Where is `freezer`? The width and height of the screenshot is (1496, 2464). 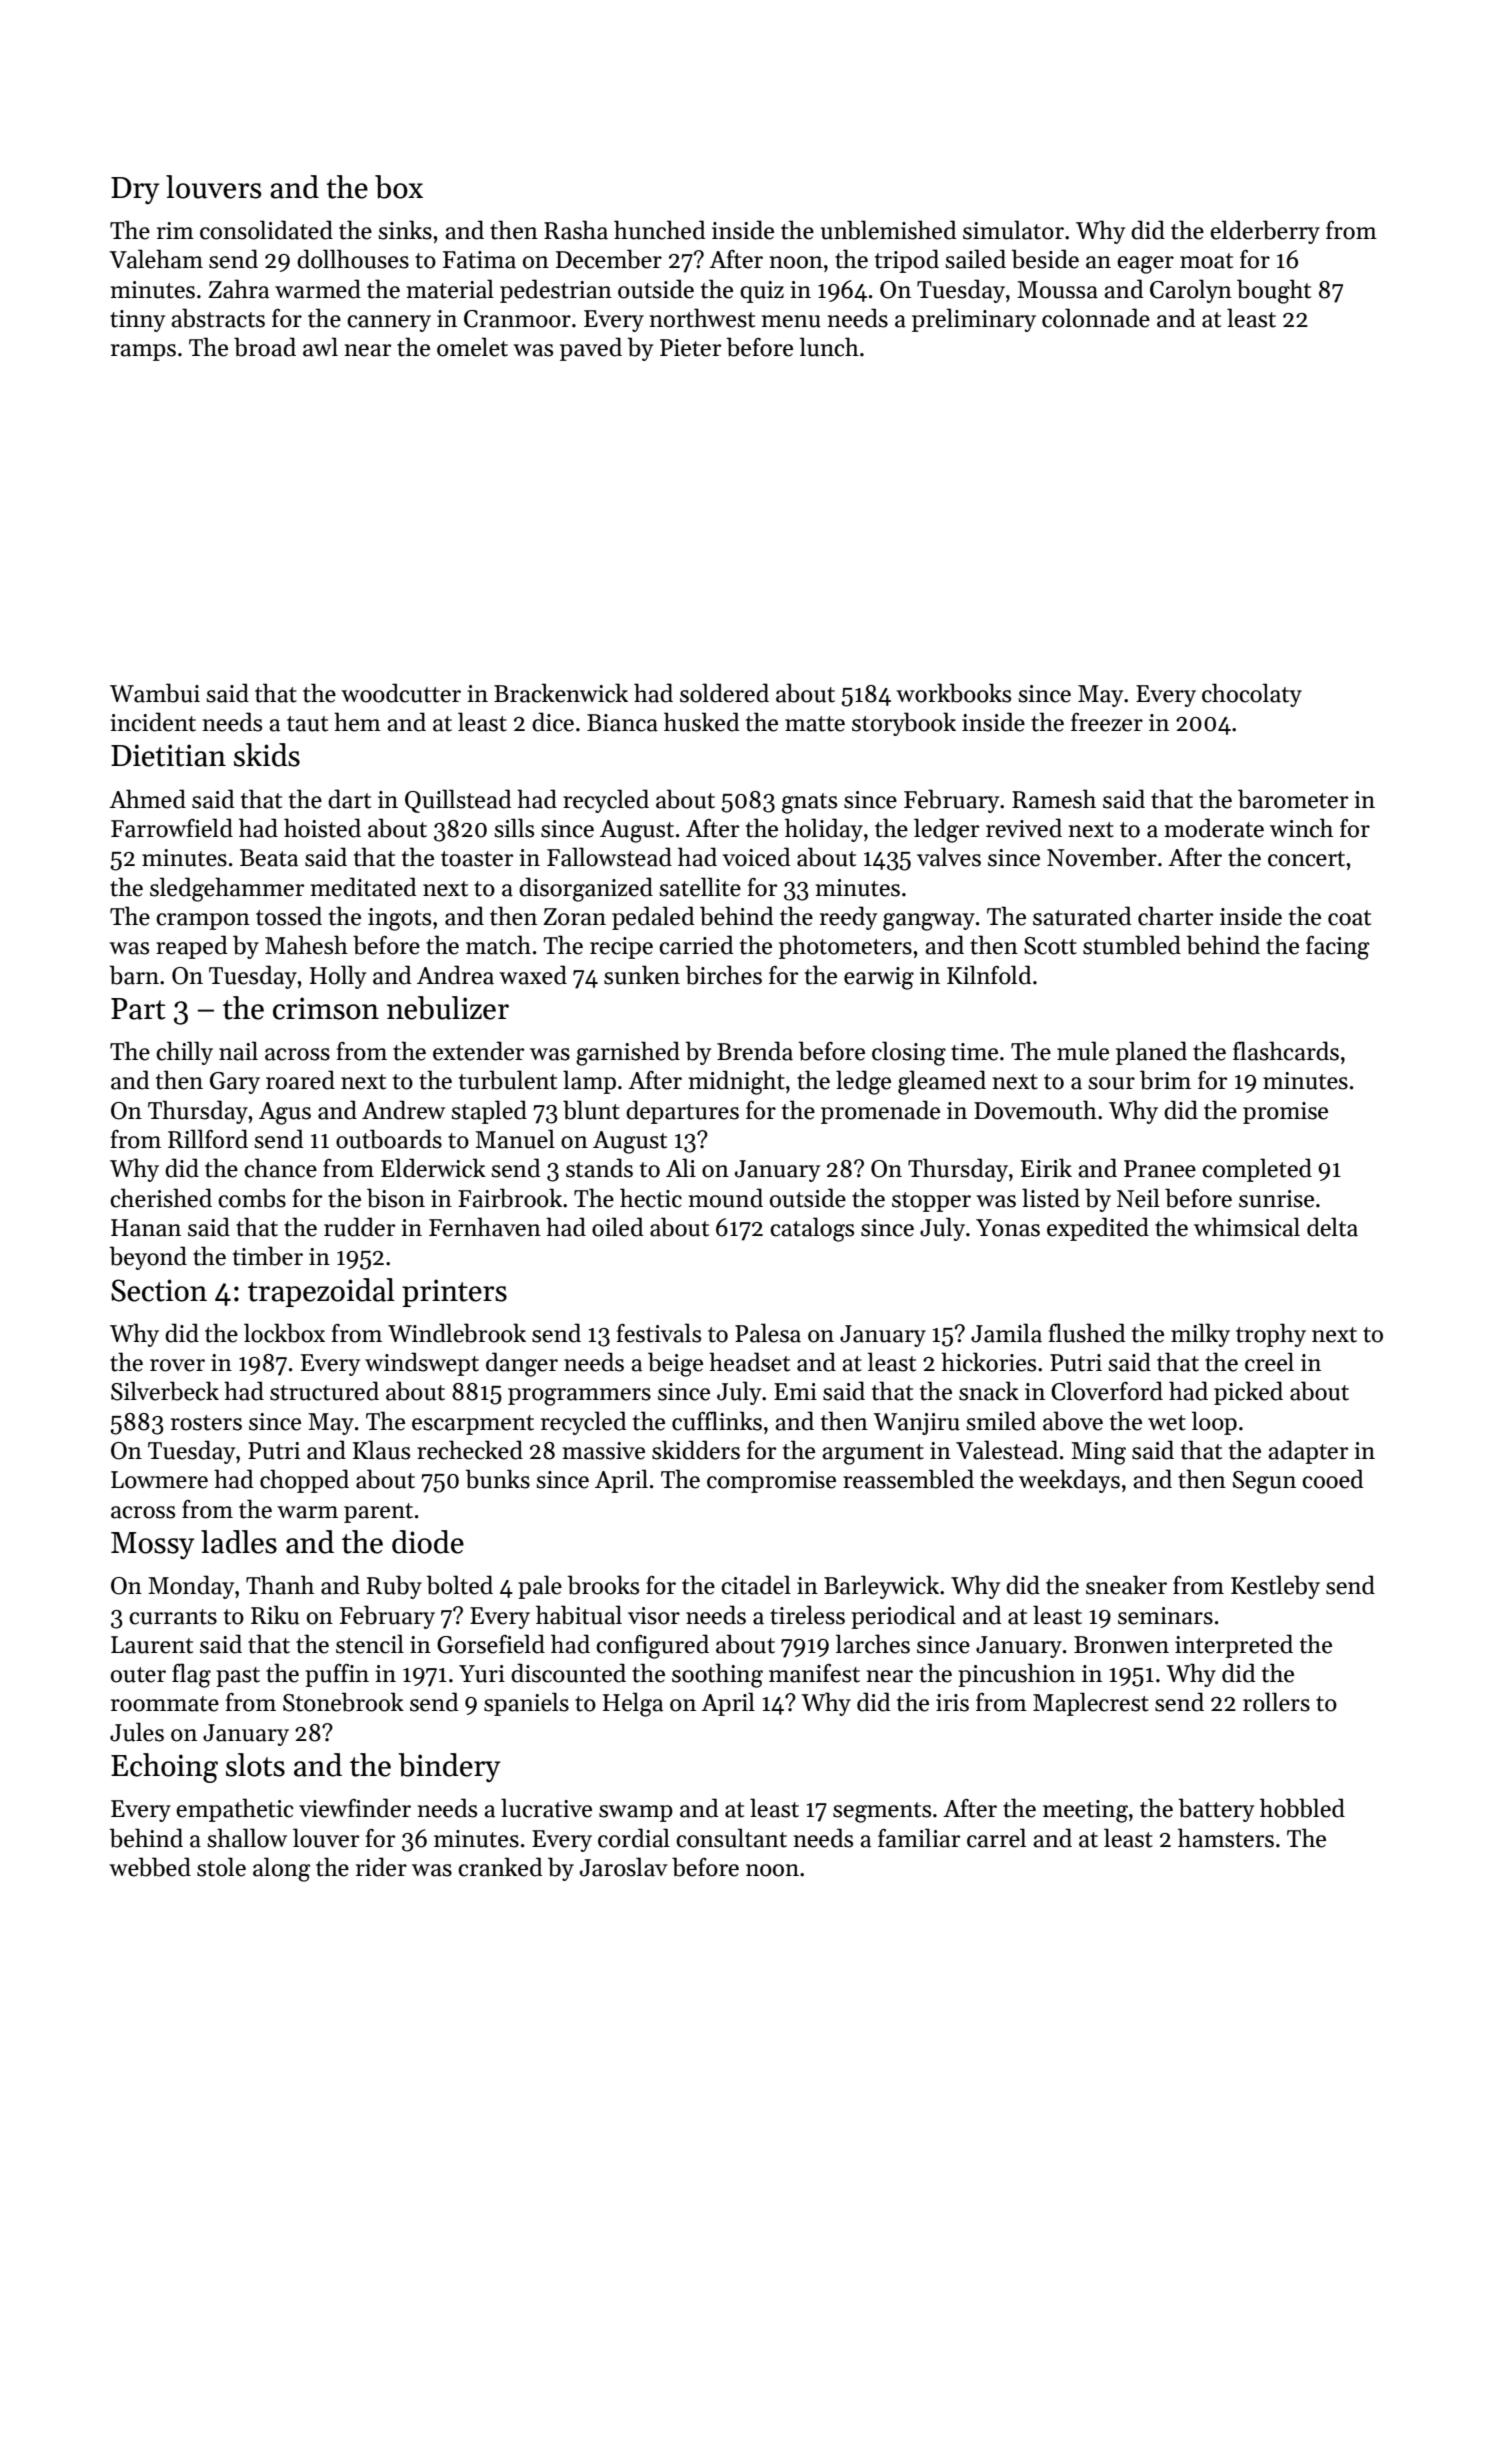 freezer is located at coordinates (1107, 722).
